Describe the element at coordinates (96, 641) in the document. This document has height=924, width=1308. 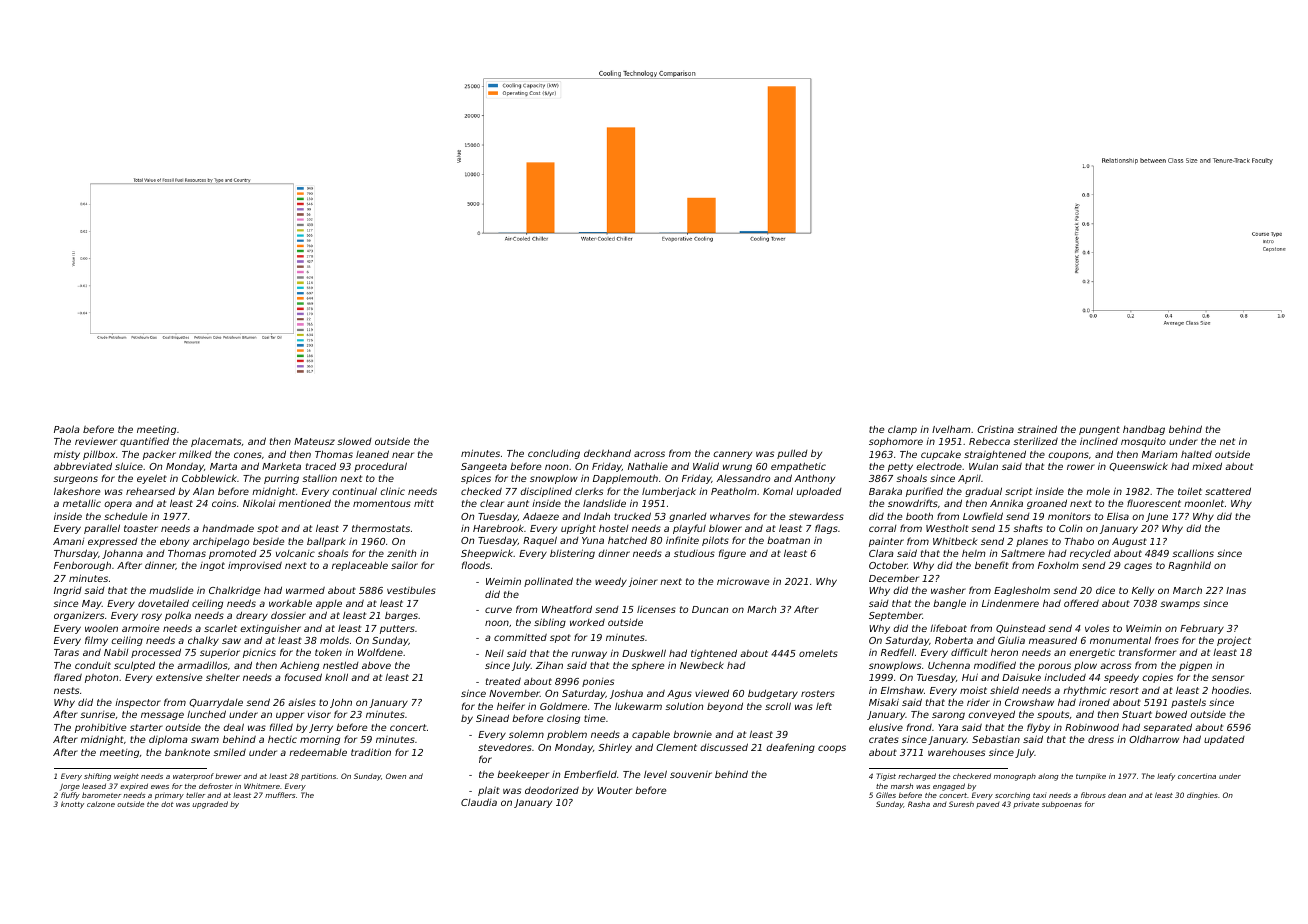
I see `filmy` at that location.
